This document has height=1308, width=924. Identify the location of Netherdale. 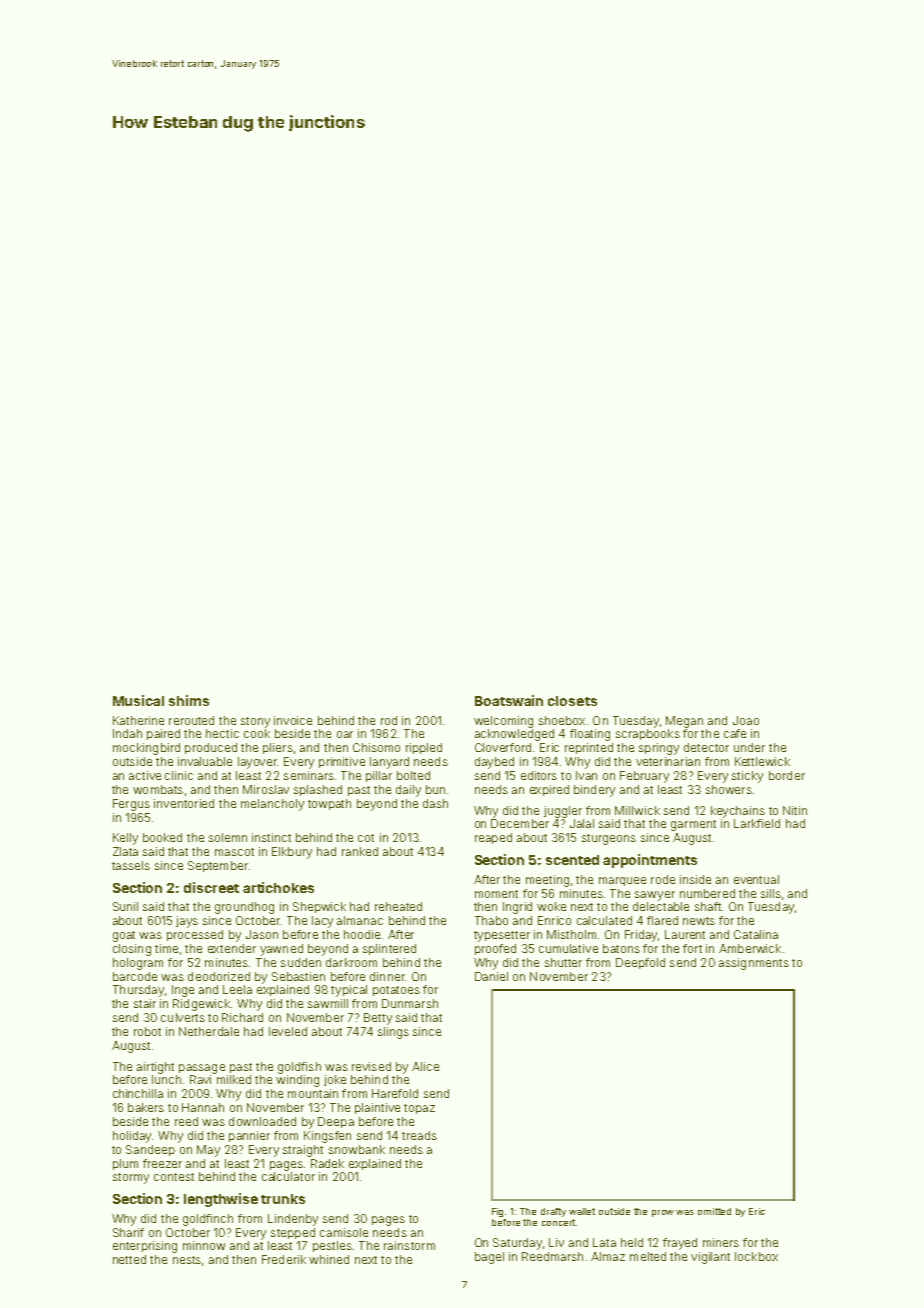
(209, 1031).
